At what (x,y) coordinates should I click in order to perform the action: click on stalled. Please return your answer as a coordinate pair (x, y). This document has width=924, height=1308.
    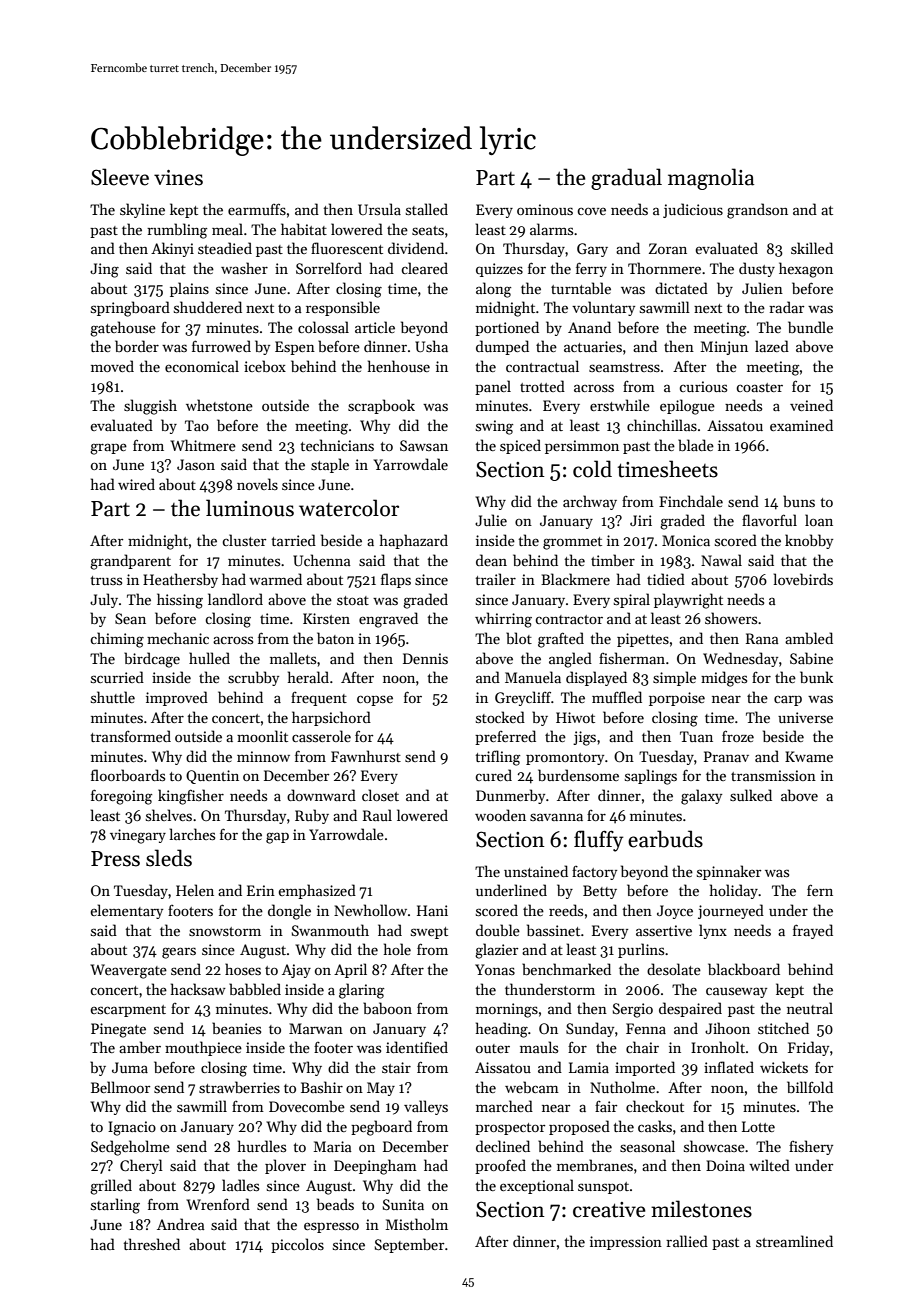
    Looking at the image, I should click on (427, 209).
